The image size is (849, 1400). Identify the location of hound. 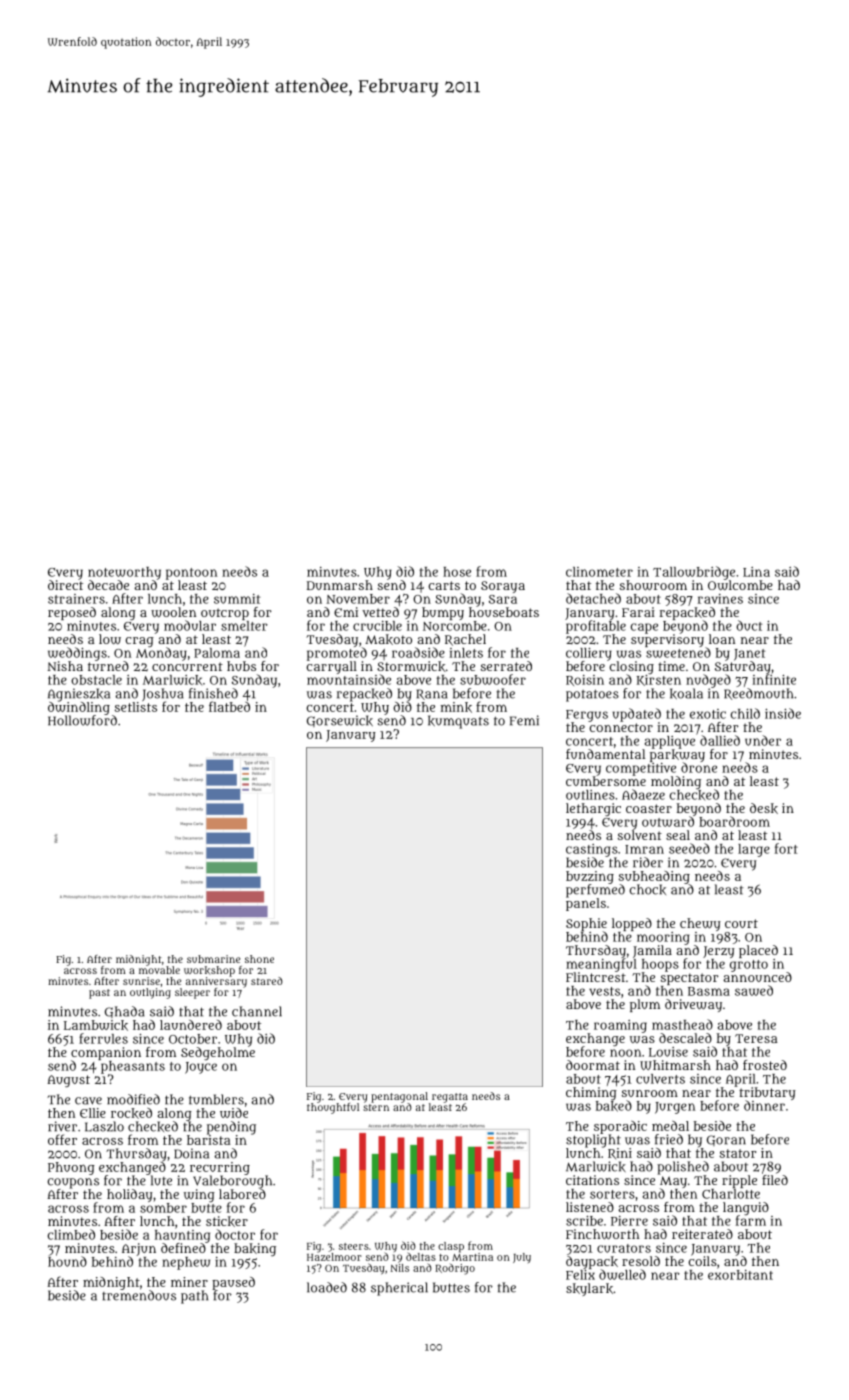
(67, 1261).
